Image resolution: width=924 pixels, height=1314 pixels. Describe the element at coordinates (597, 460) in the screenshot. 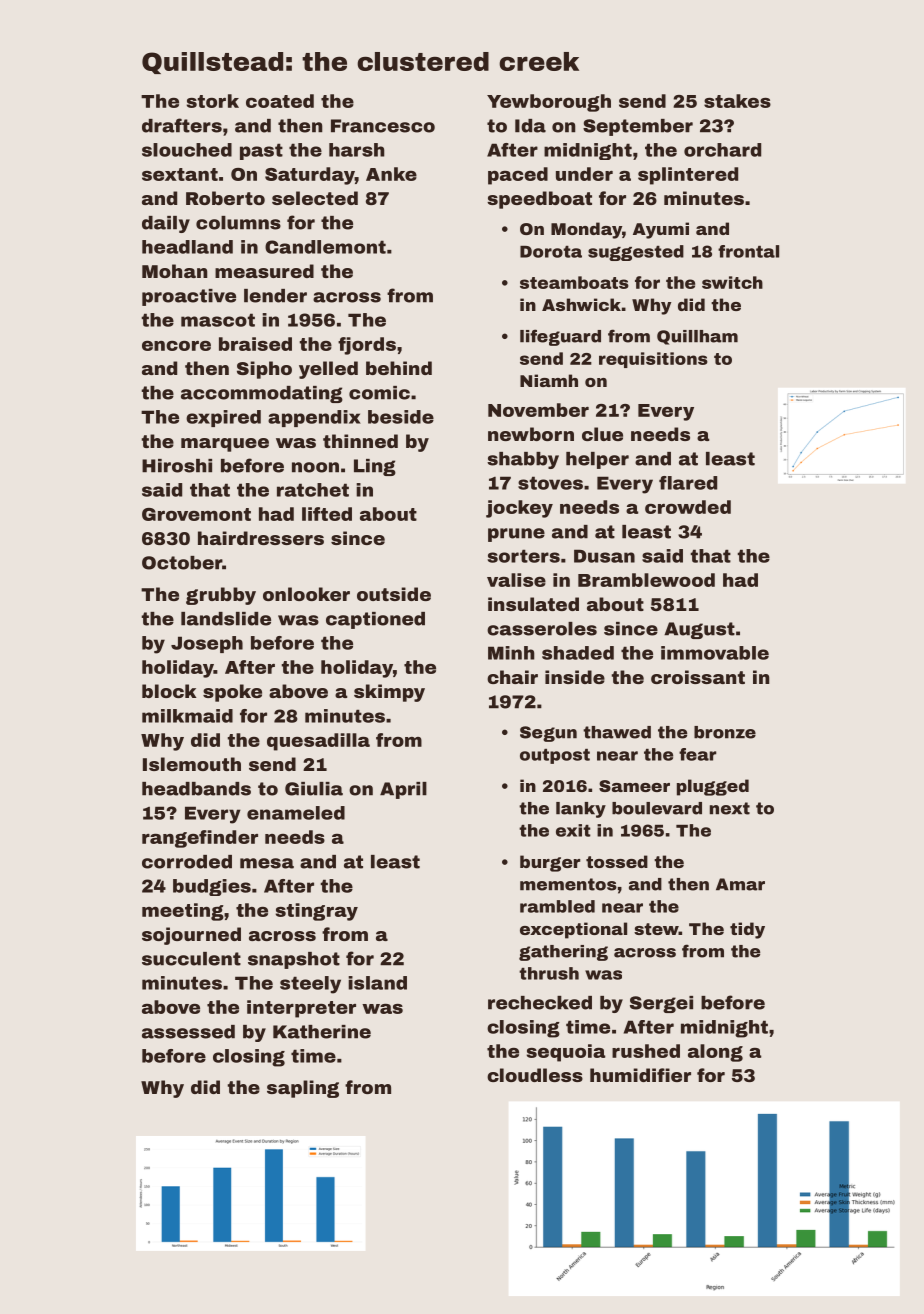

I see `helper` at that location.
